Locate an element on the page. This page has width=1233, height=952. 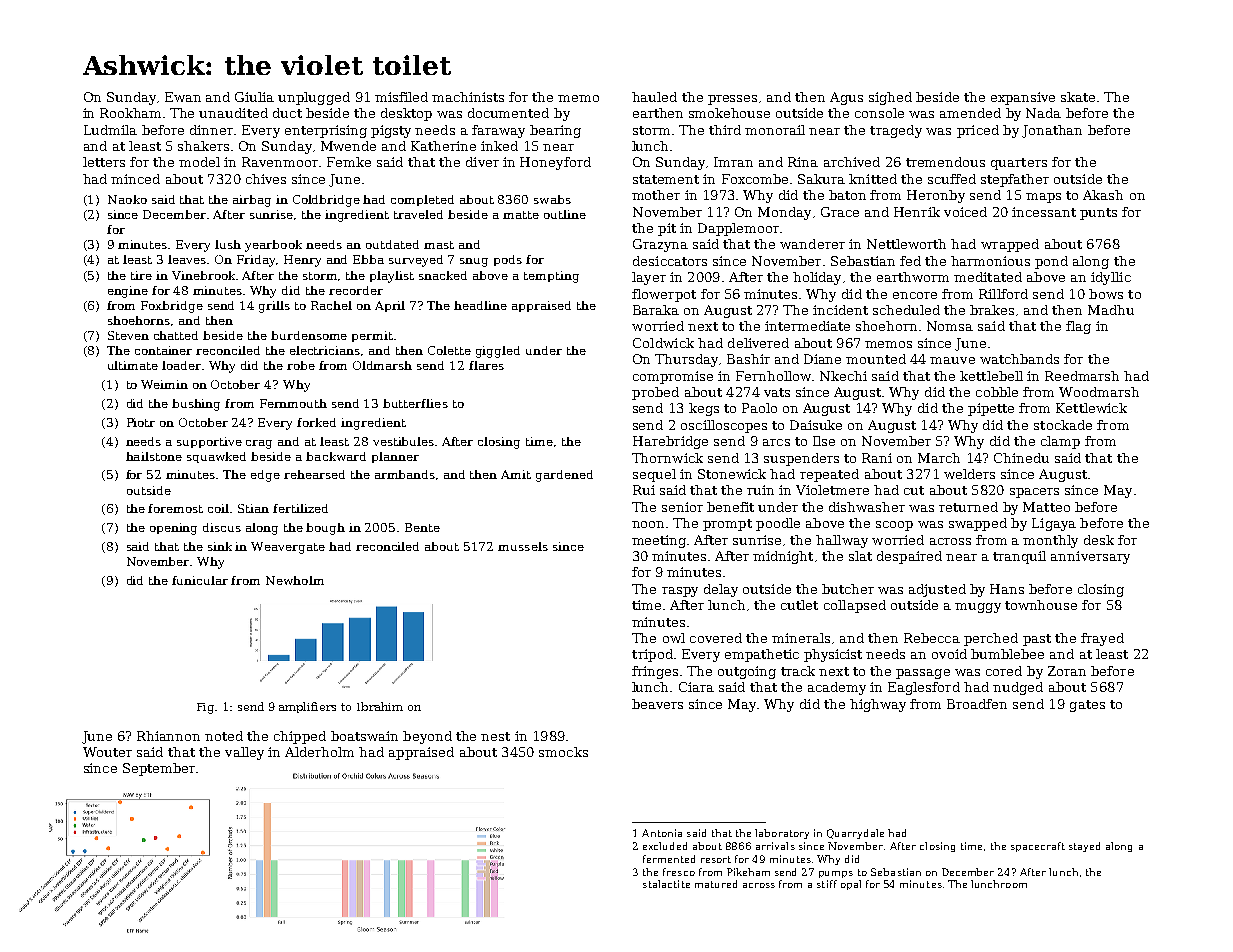
idyllic is located at coordinates (1111, 278).
